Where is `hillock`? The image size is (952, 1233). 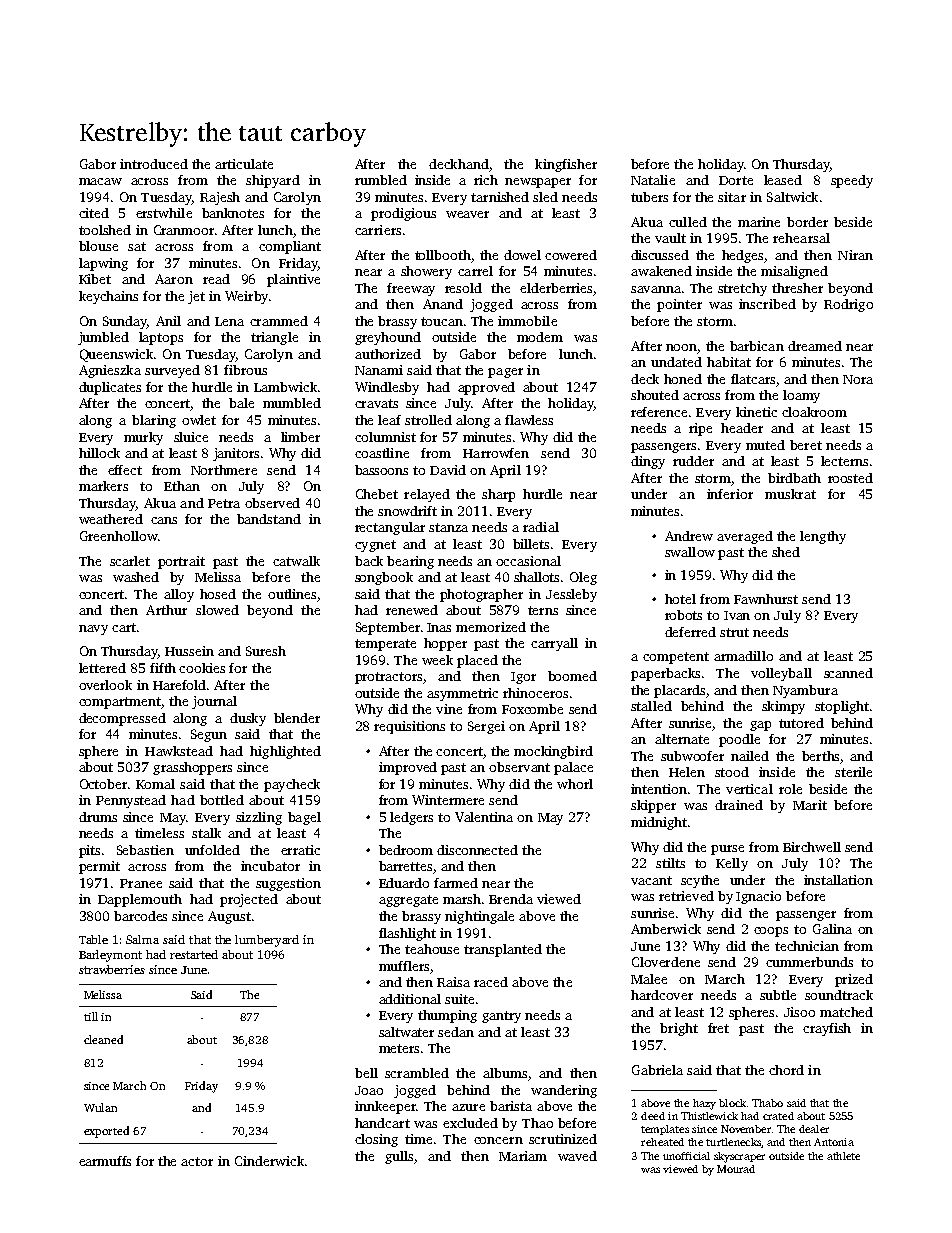
hillock is located at coordinates (99, 453).
